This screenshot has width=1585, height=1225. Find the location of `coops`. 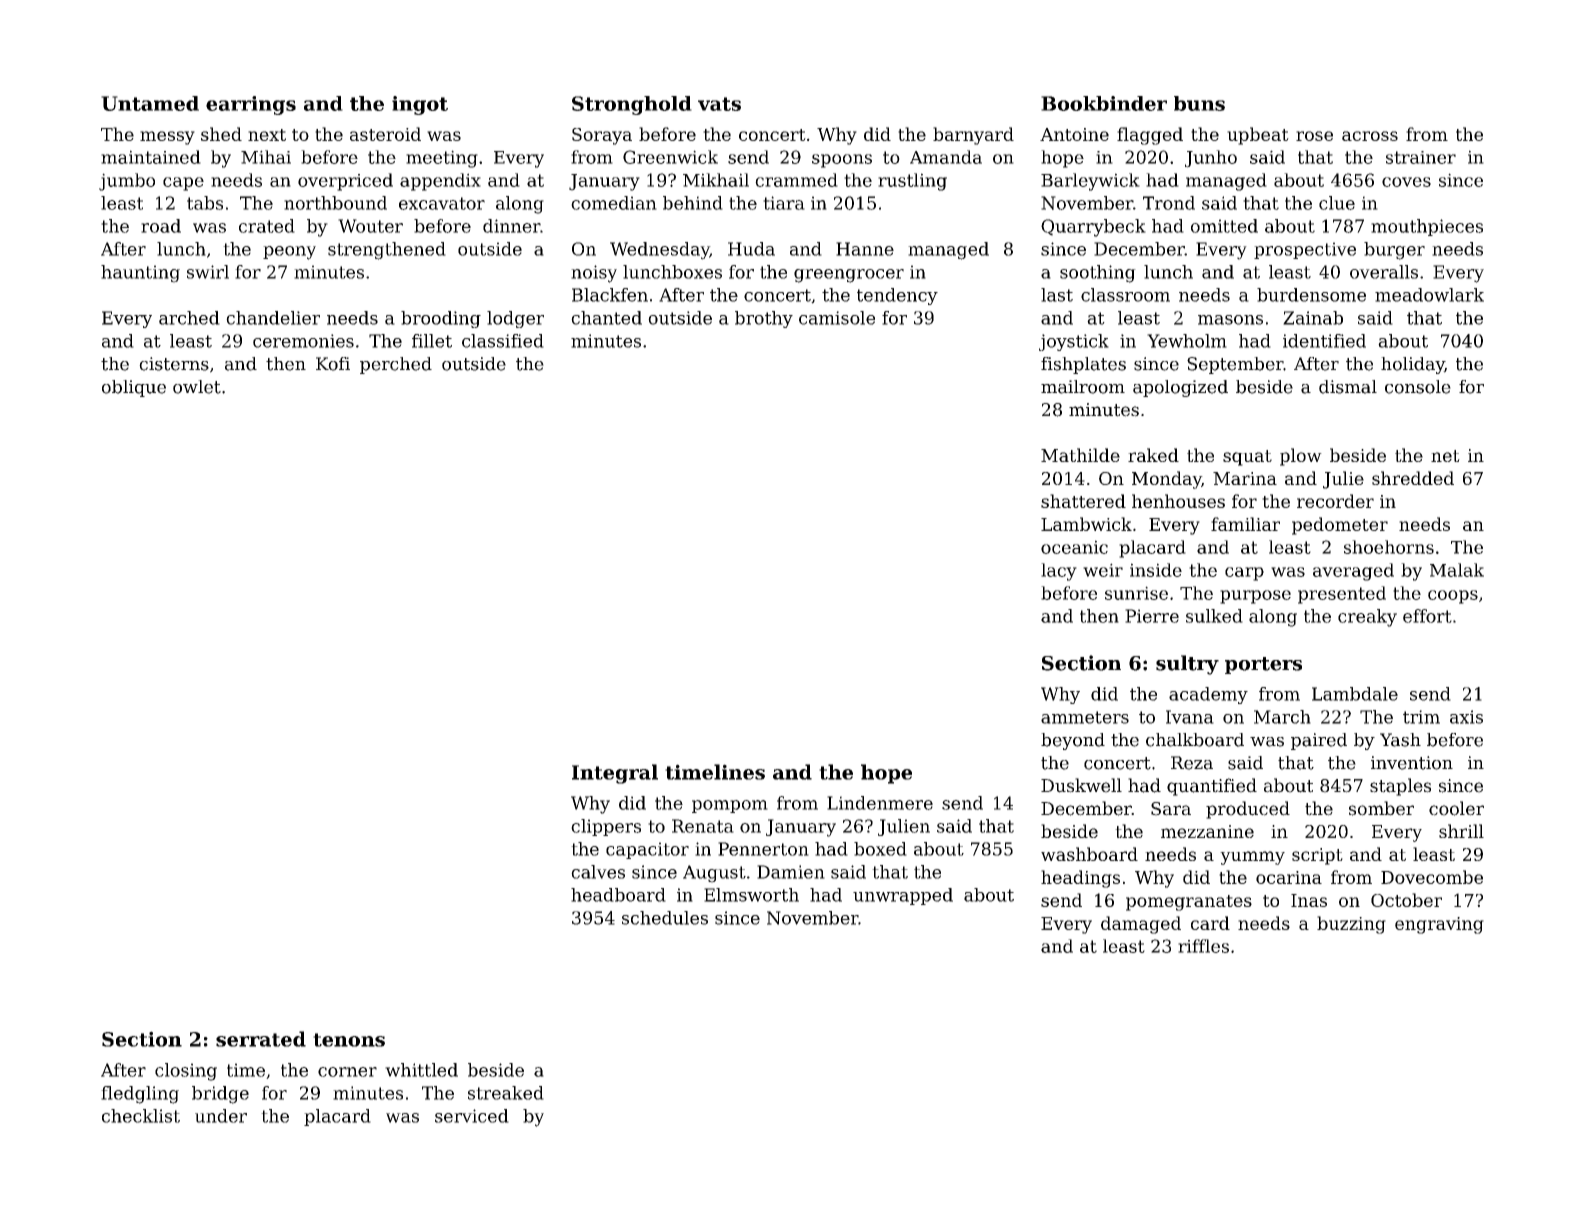

coops is located at coordinates (1453, 597).
